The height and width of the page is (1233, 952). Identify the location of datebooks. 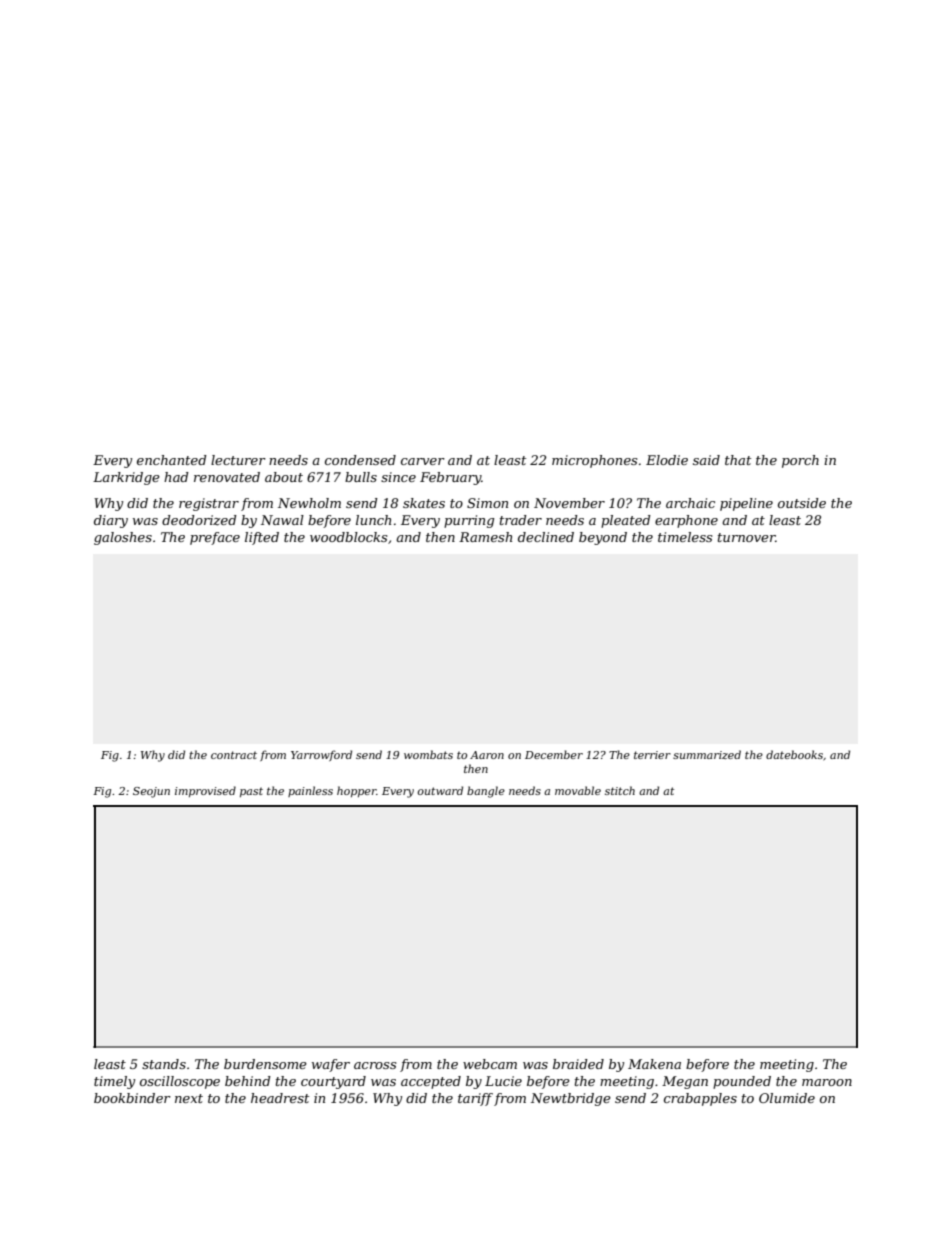
(794, 754).
